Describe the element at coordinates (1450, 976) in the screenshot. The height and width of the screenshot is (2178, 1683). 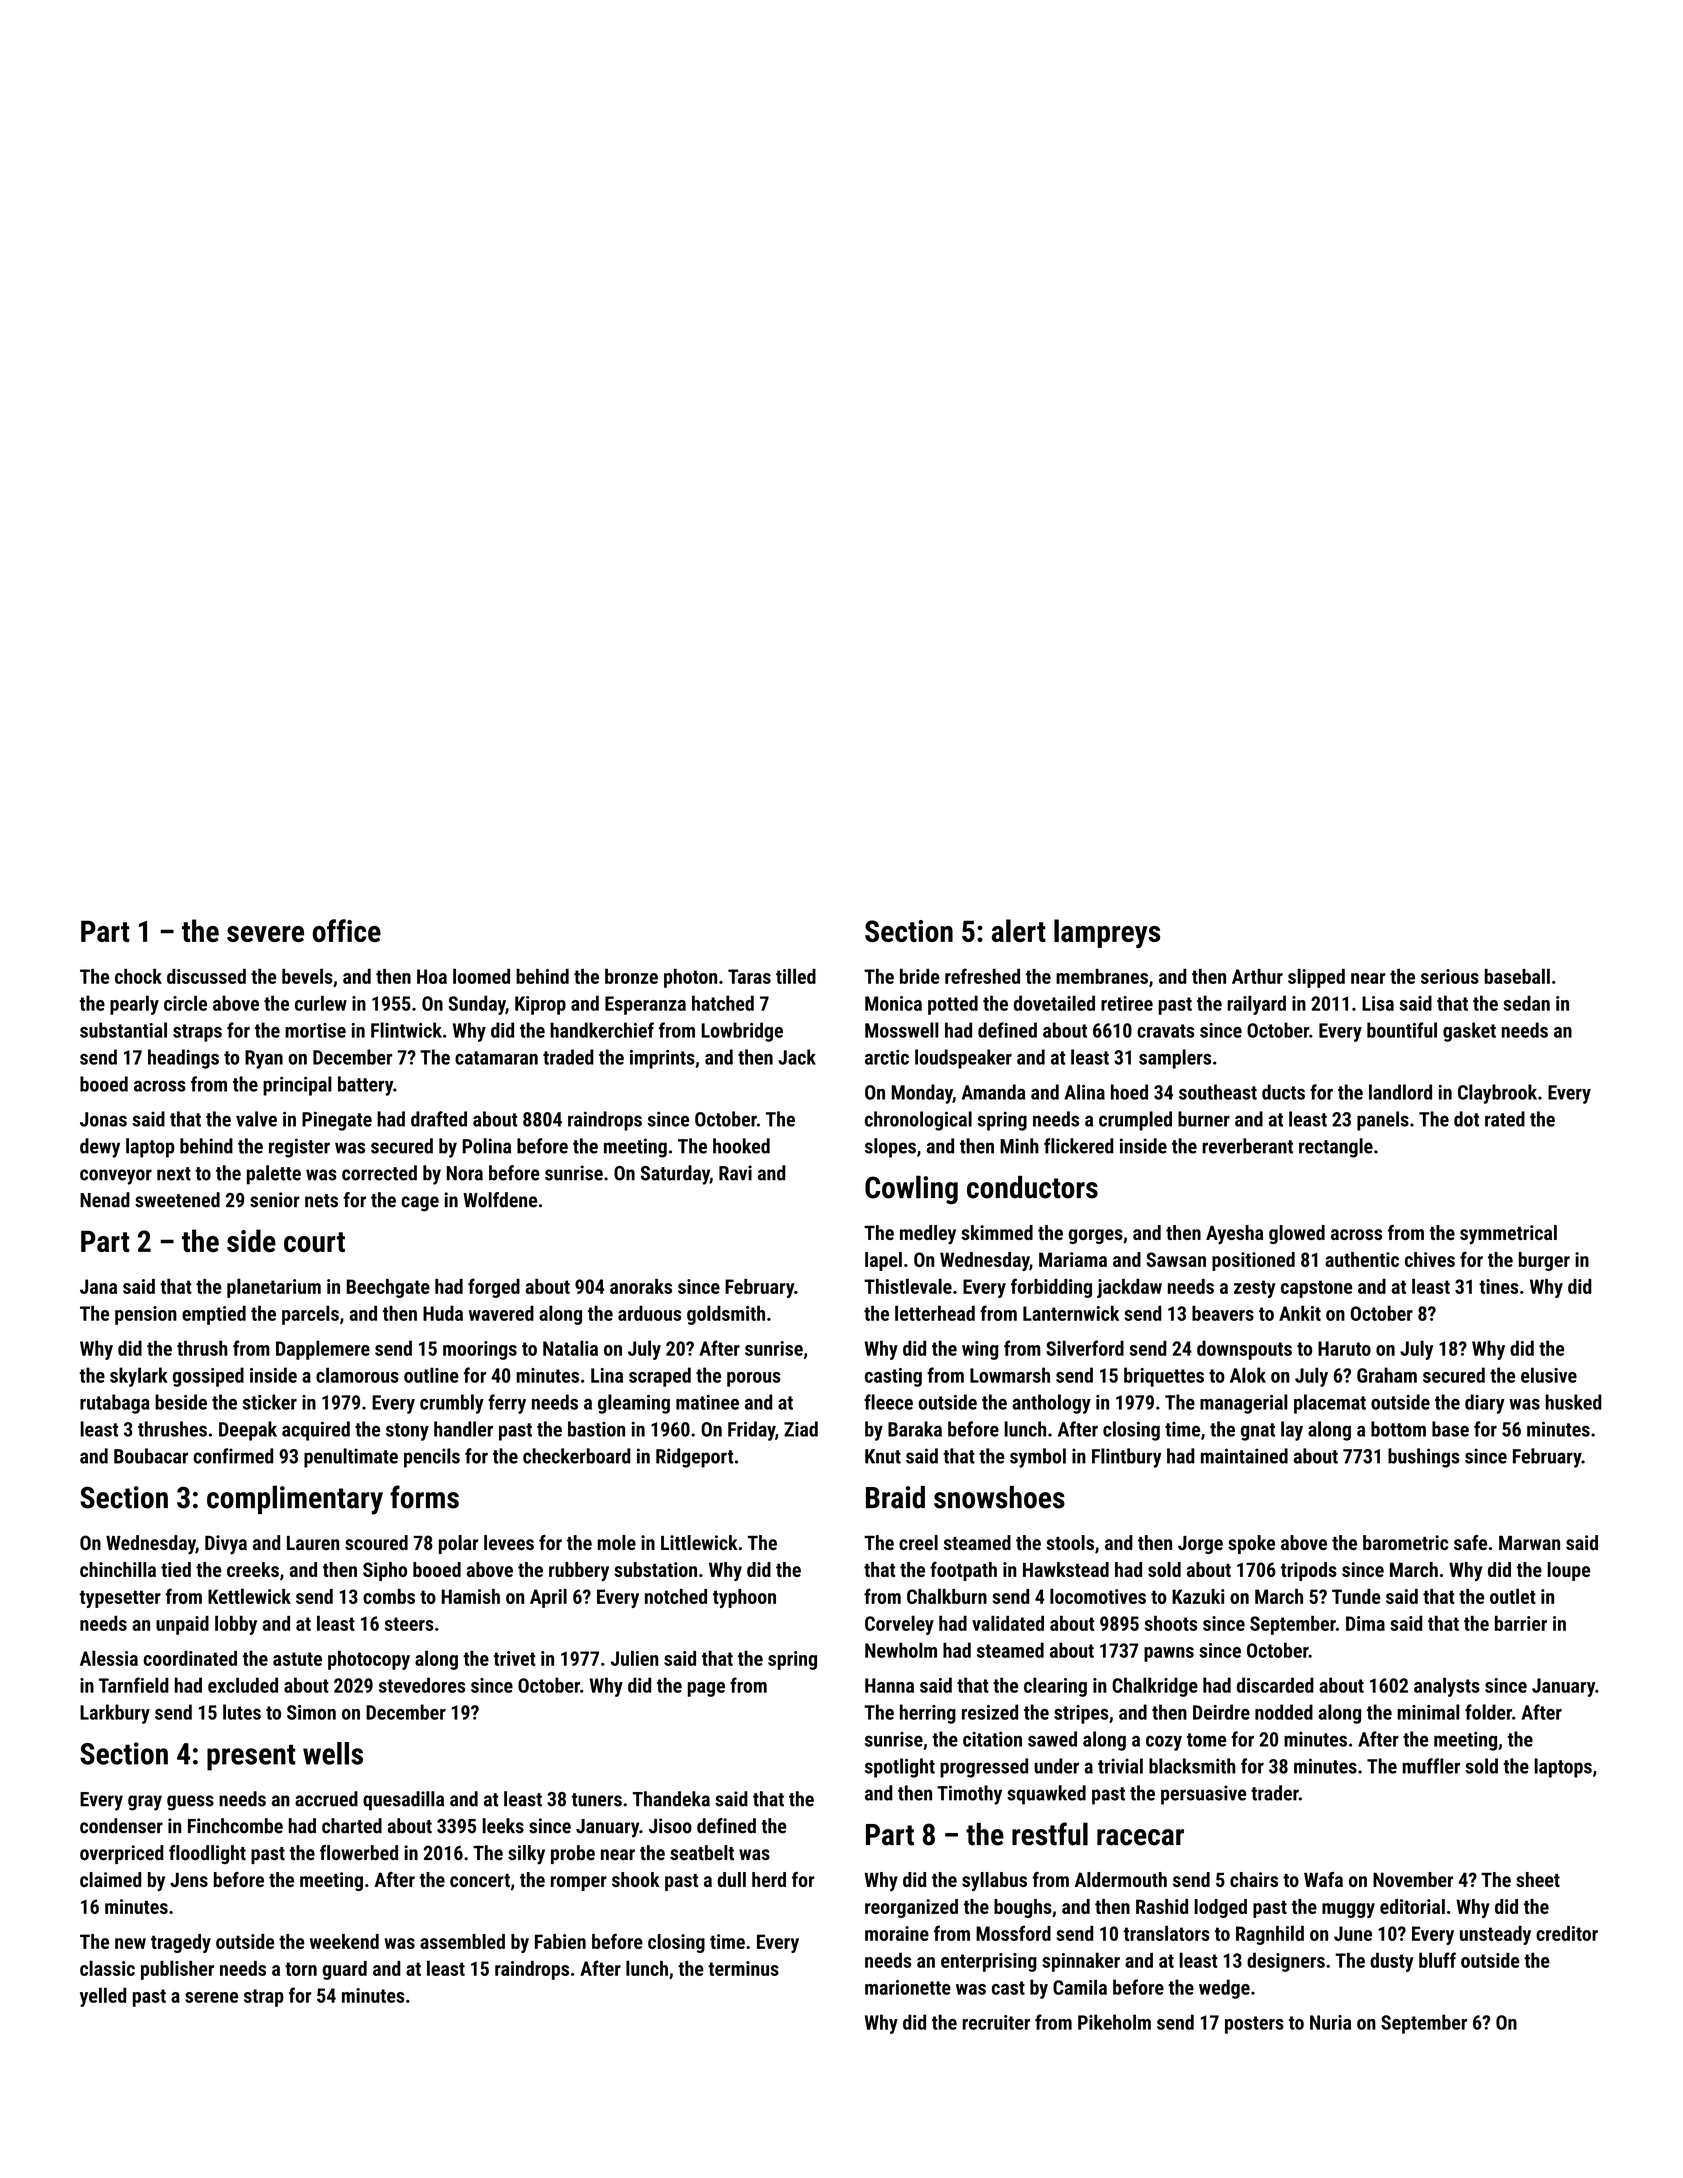
I see `serious` at that location.
